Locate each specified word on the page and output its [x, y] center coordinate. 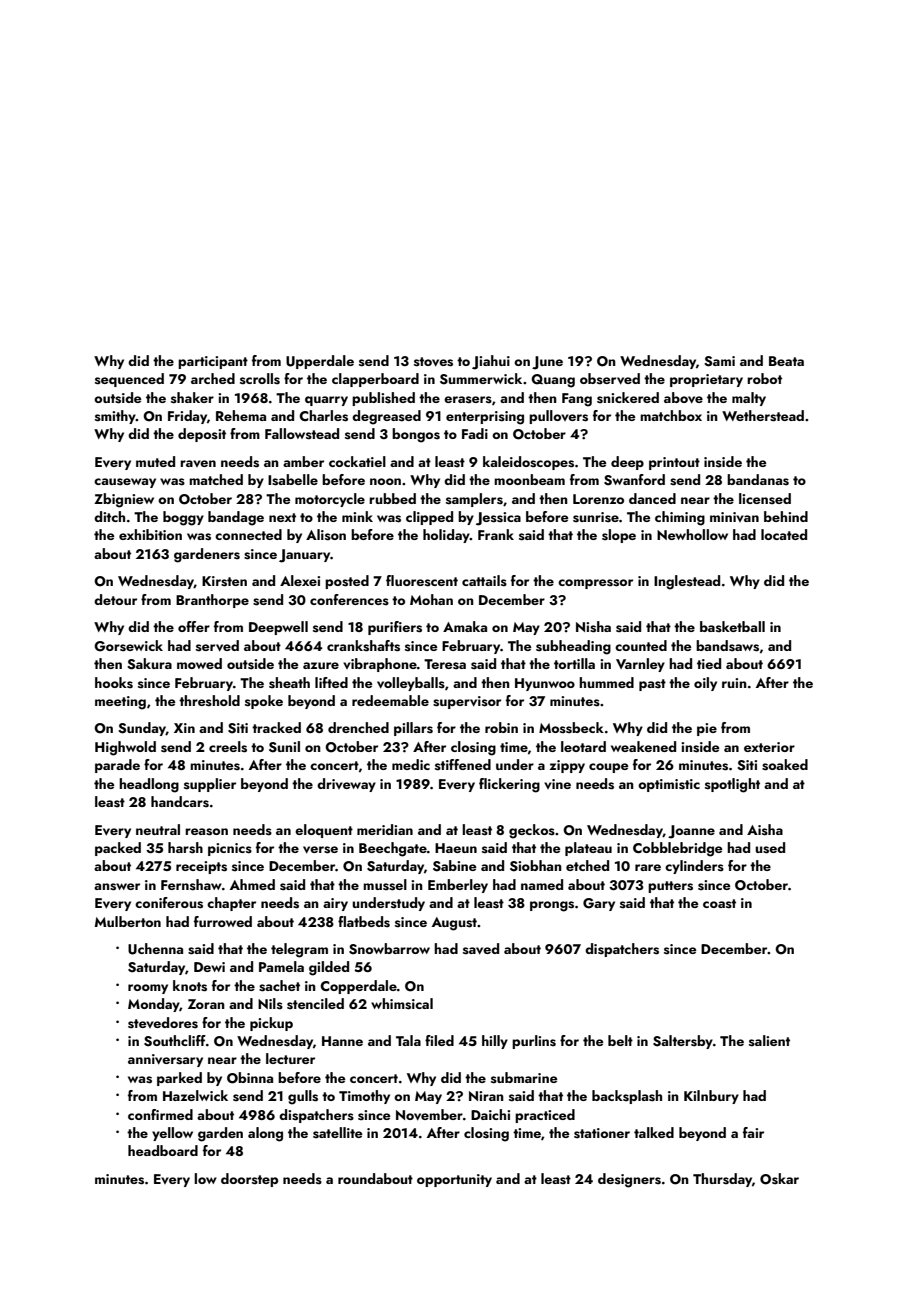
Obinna [250, 1078]
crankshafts [363, 646]
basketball [732, 627]
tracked [276, 727]
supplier [210, 785]
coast [719, 904]
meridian [385, 829]
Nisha [593, 627]
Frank [496, 534]
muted [155, 461]
